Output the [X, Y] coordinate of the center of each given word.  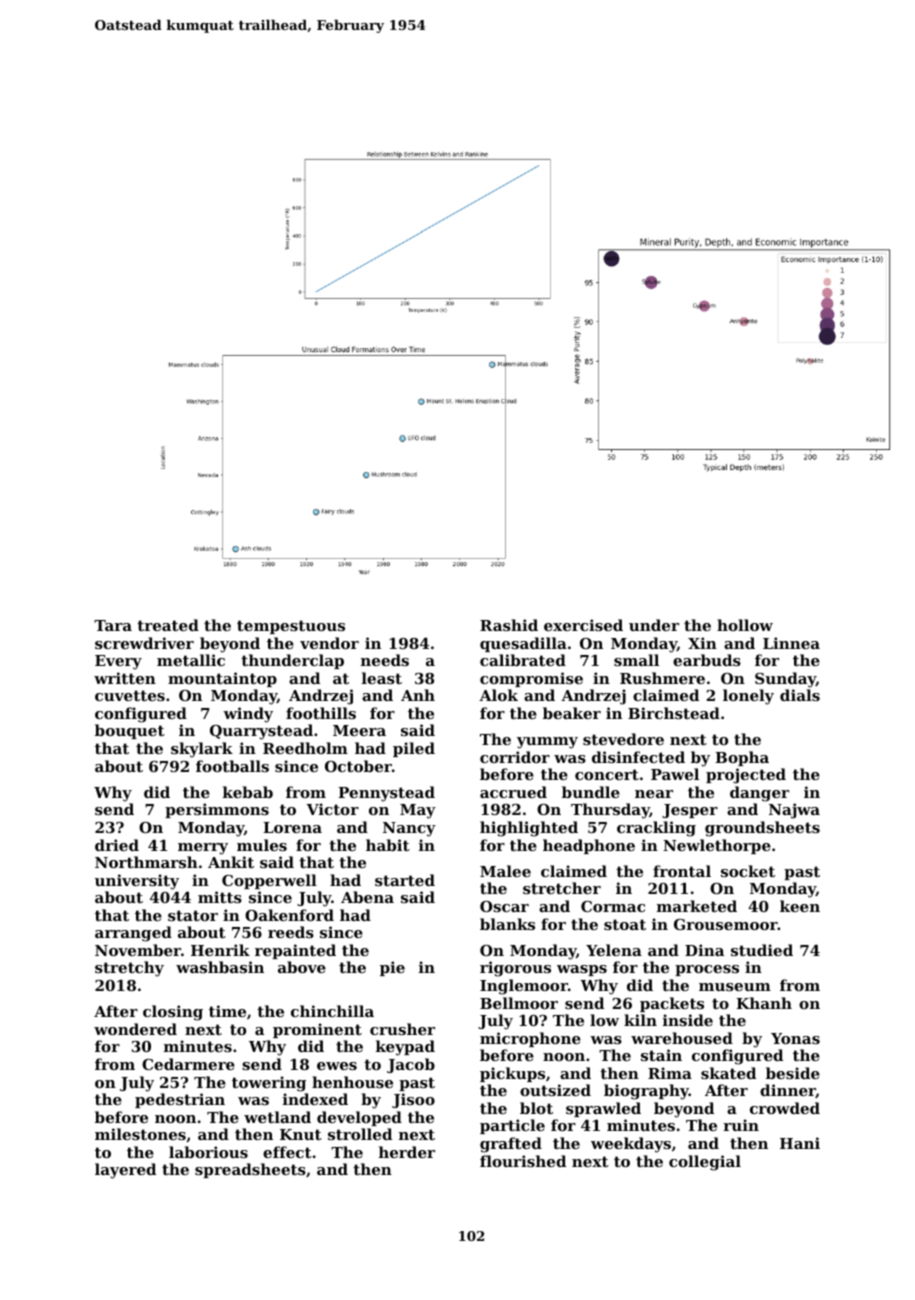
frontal [682, 871]
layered [125, 1171]
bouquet [130, 731]
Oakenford [289, 915]
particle [512, 1126]
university [137, 882]
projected [746, 776]
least [382, 678]
